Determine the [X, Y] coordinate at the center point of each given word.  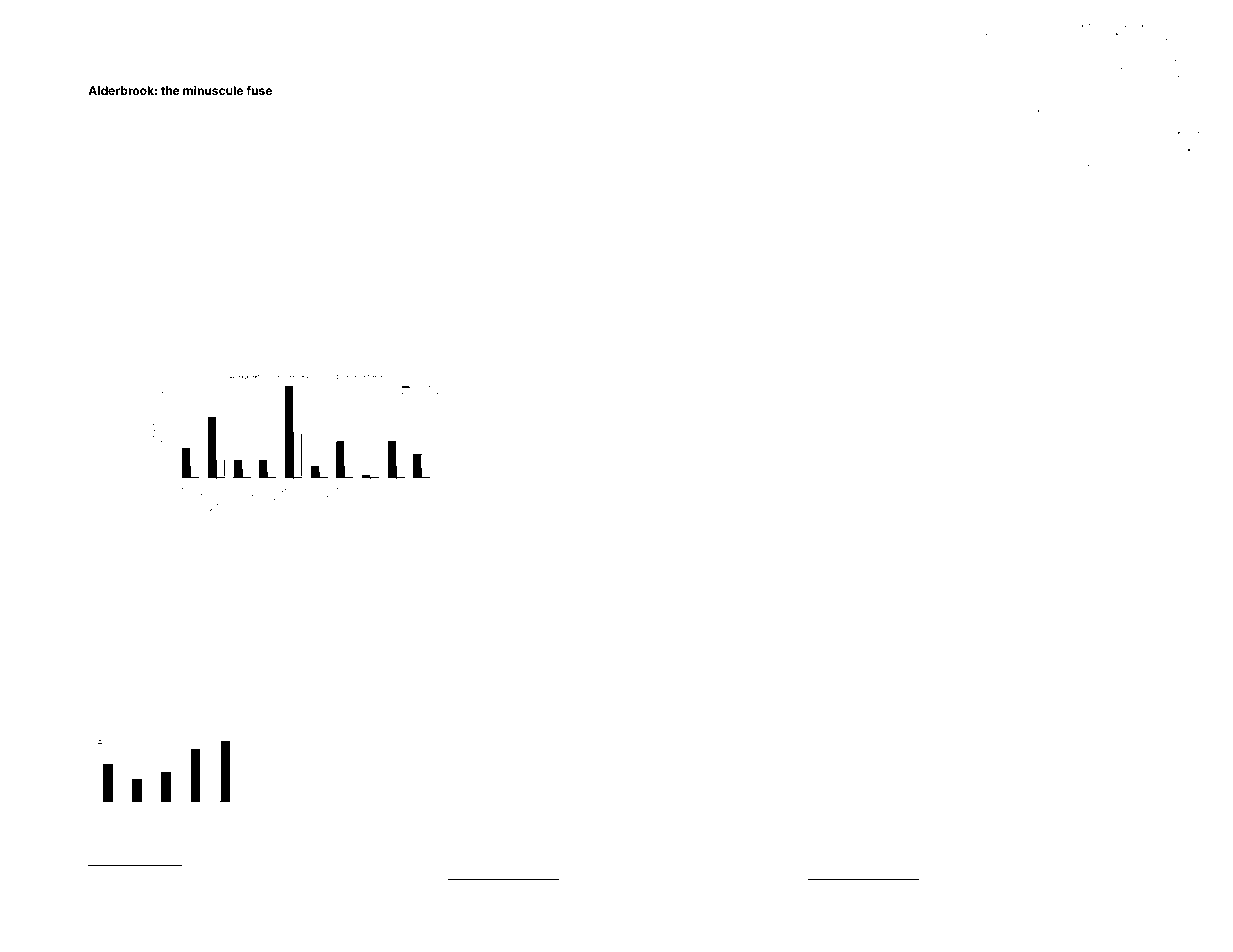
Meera [735, 853]
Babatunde [829, 711]
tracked [909, 711]
